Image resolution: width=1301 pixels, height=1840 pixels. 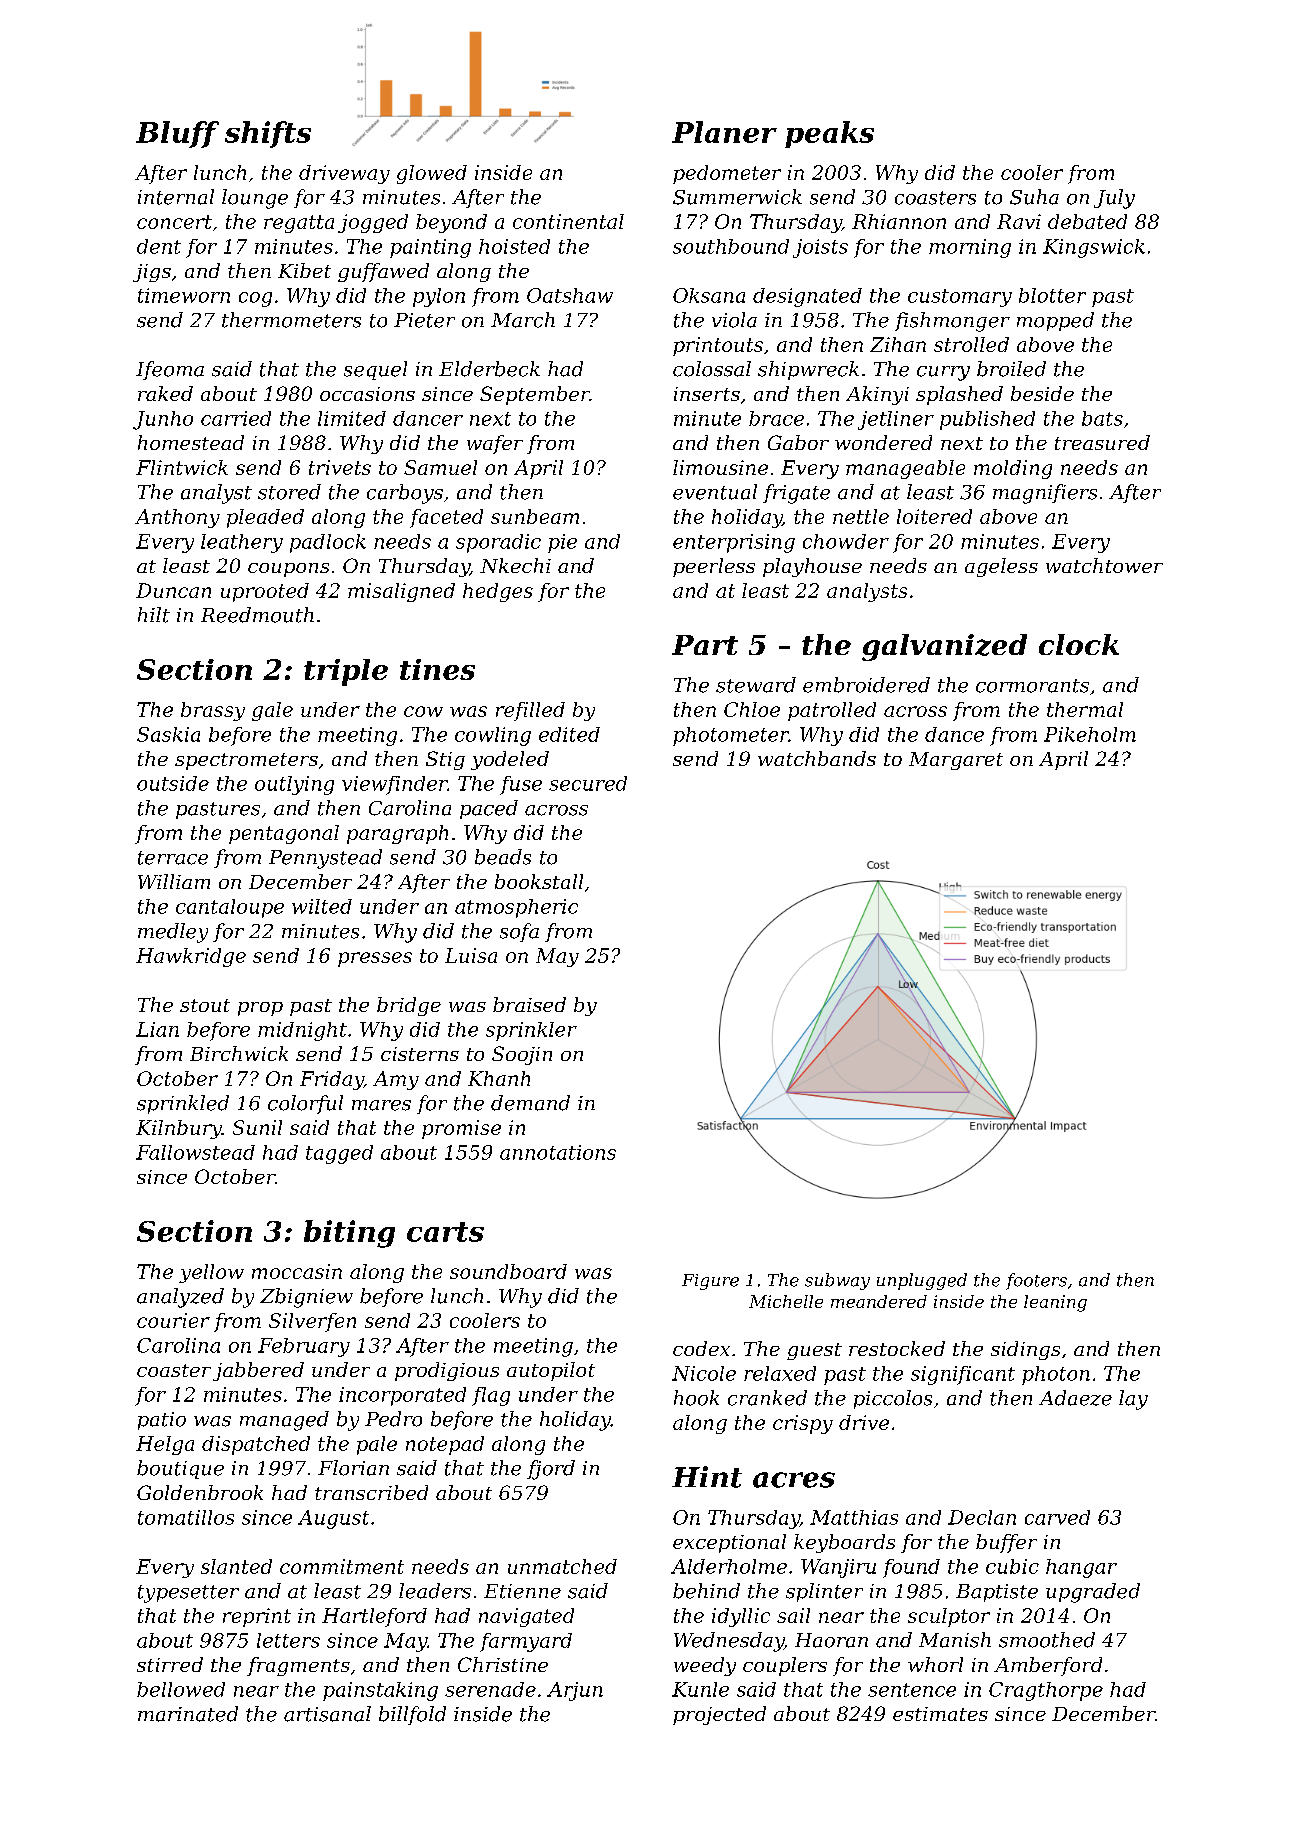 I want to click on Fallowstead, so click(x=195, y=1152).
